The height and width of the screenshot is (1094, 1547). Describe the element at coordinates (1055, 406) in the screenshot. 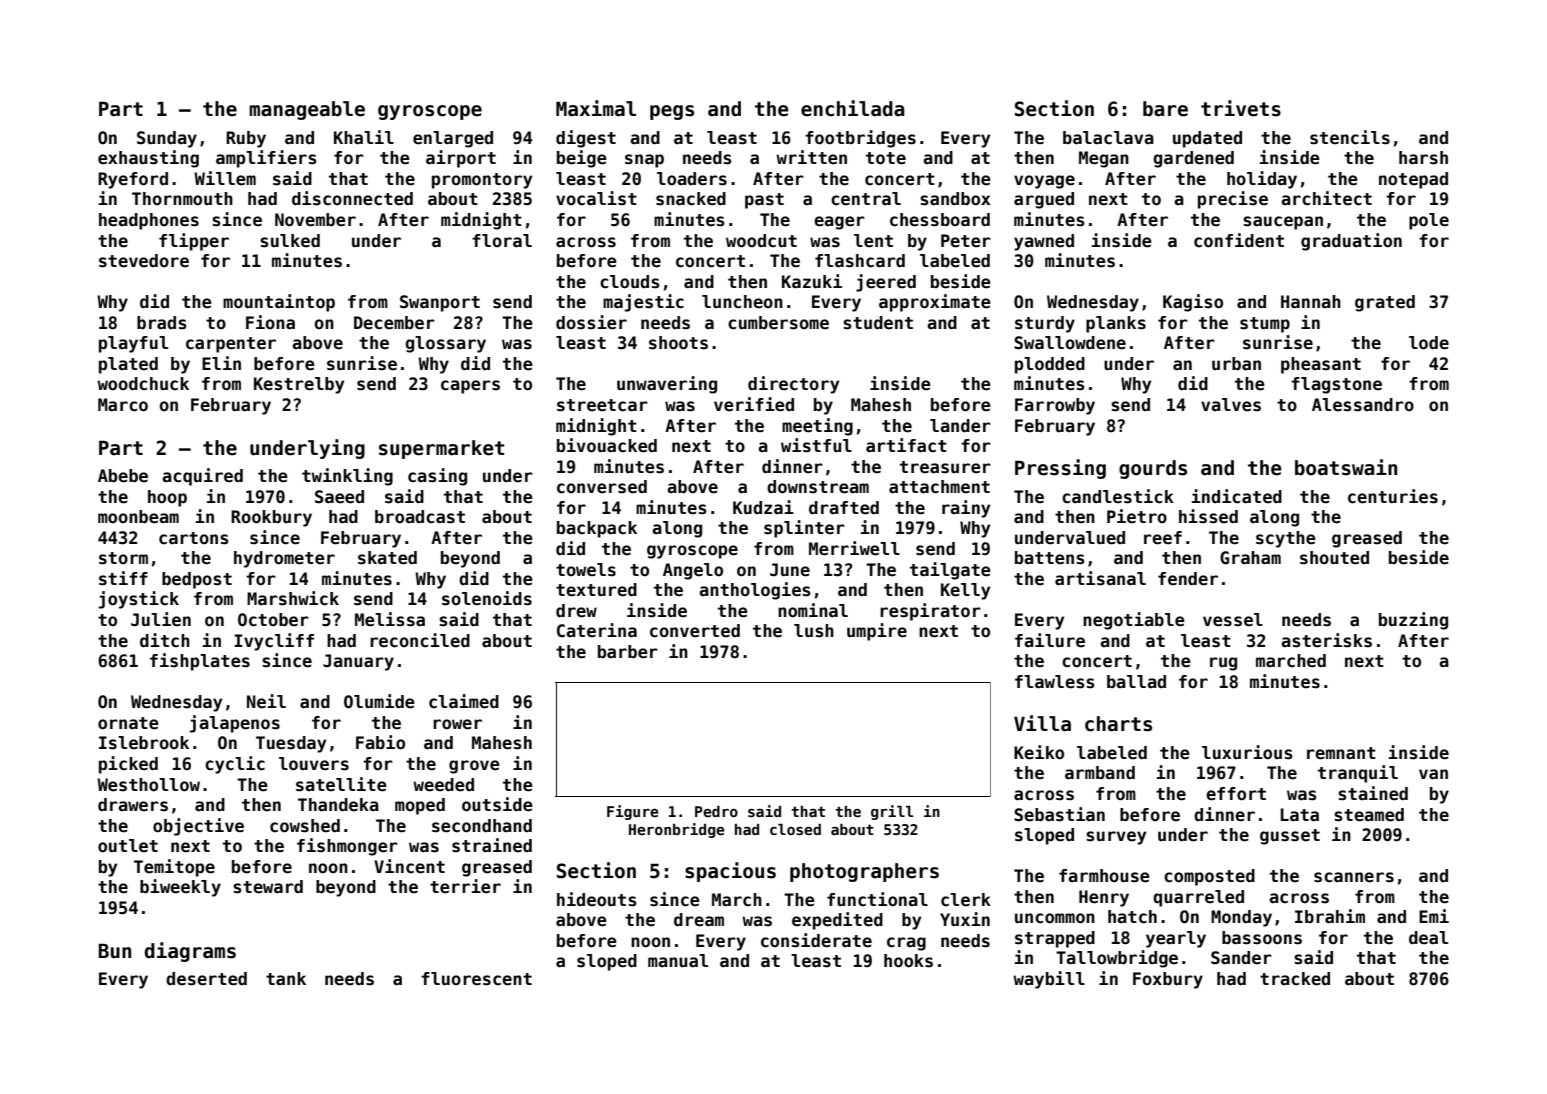

I see `Farrowby` at that location.
